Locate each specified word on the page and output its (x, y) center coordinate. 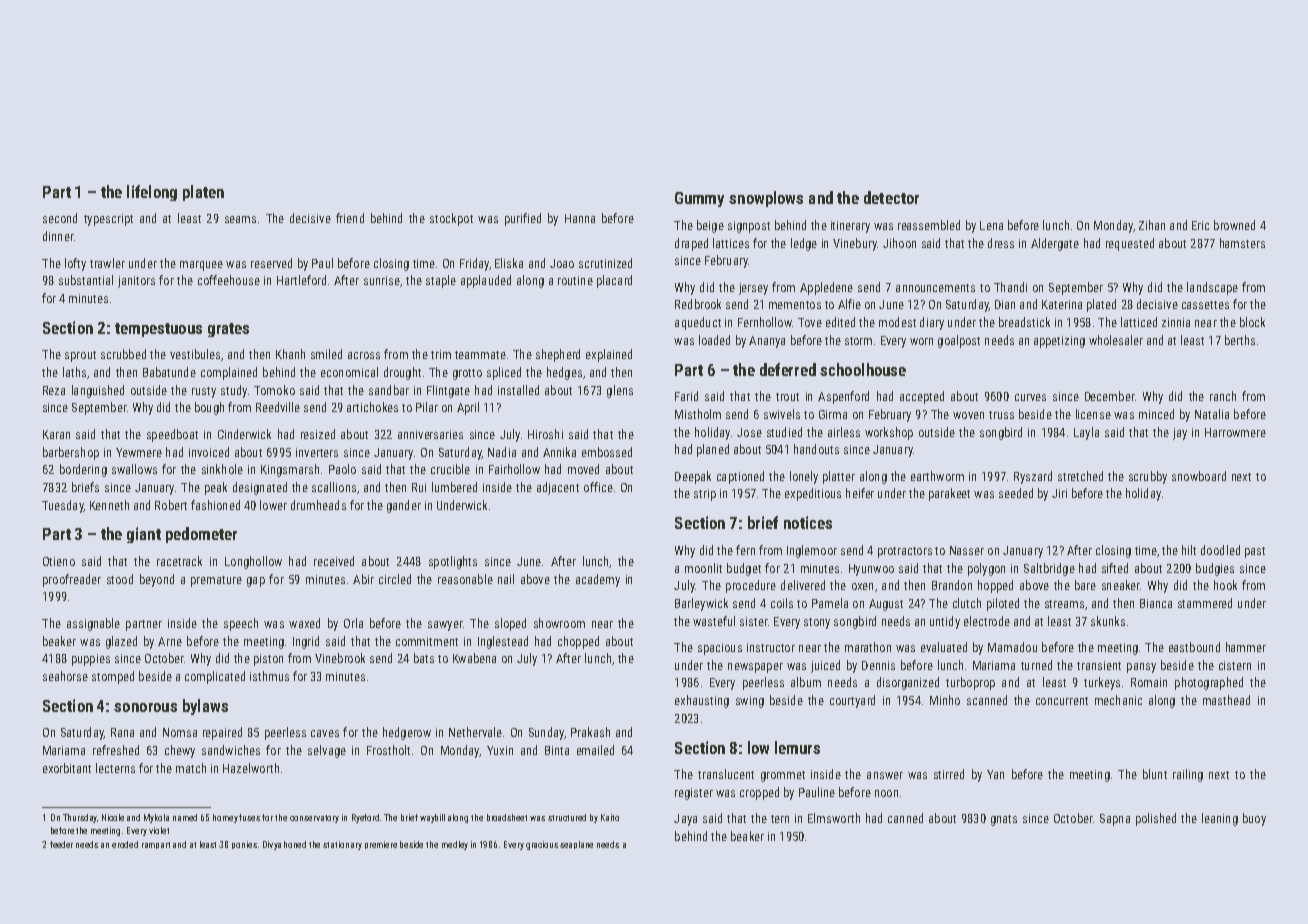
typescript (108, 220)
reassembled (929, 225)
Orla (353, 623)
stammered (1205, 603)
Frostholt (388, 750)
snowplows (766, 199)
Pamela (830, 603)
